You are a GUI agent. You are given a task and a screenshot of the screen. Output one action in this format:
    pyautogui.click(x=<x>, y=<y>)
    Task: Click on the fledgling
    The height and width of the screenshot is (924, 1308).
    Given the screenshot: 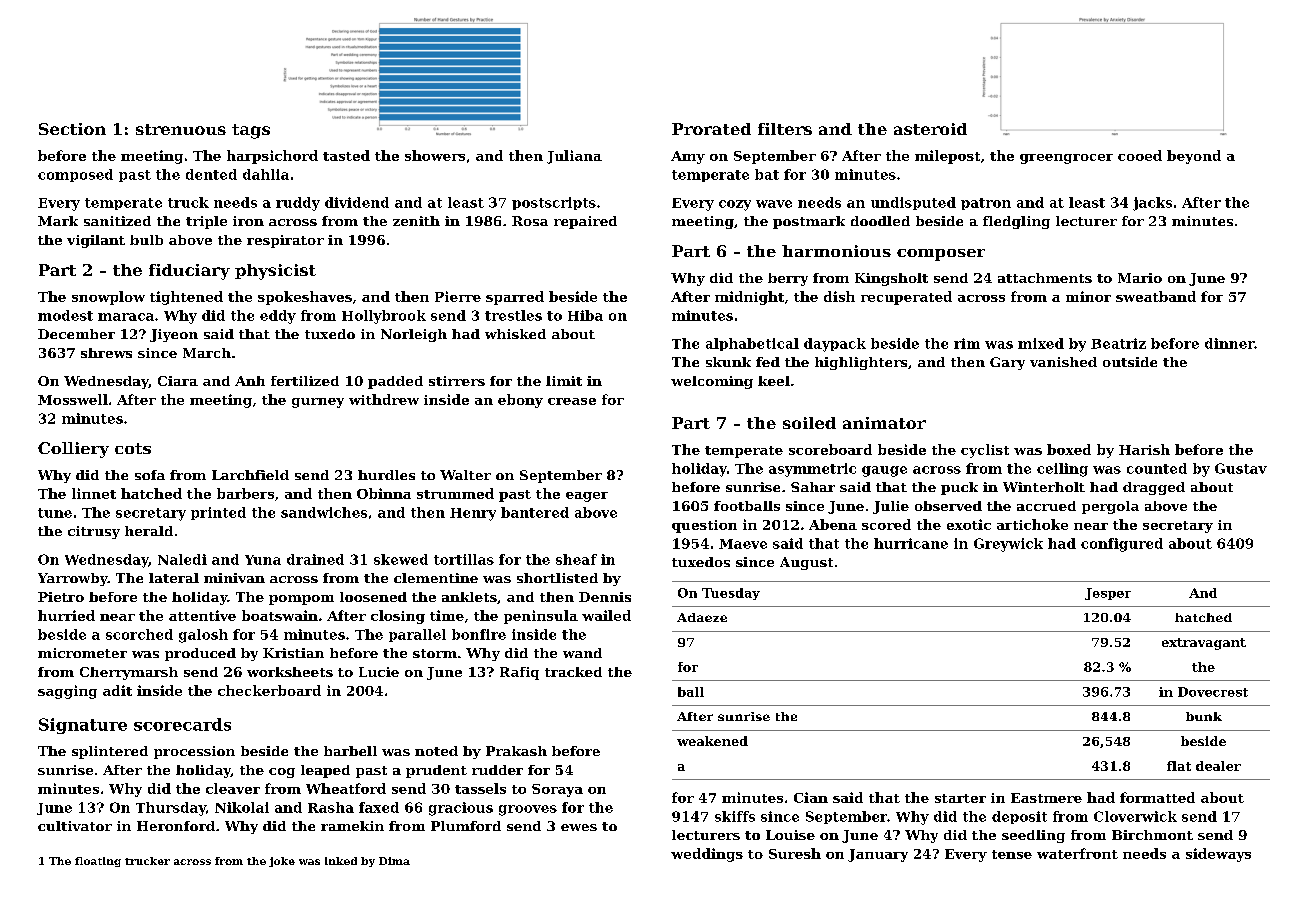 What is the action you would take?
    pyautogui.click(x=1016, y=222)
